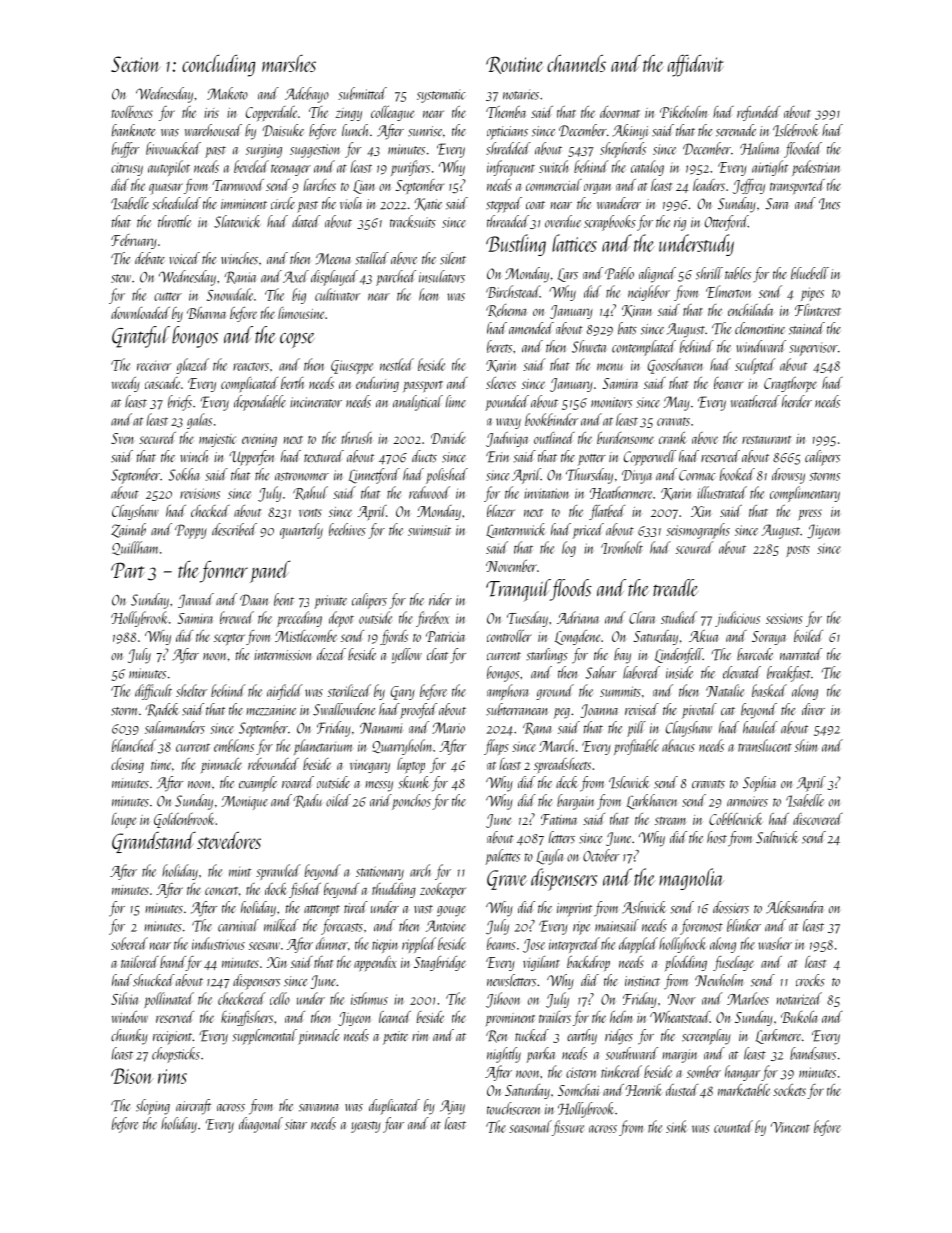 The image size is (952, 1233). I want to click on circle, so click(283, 203).
